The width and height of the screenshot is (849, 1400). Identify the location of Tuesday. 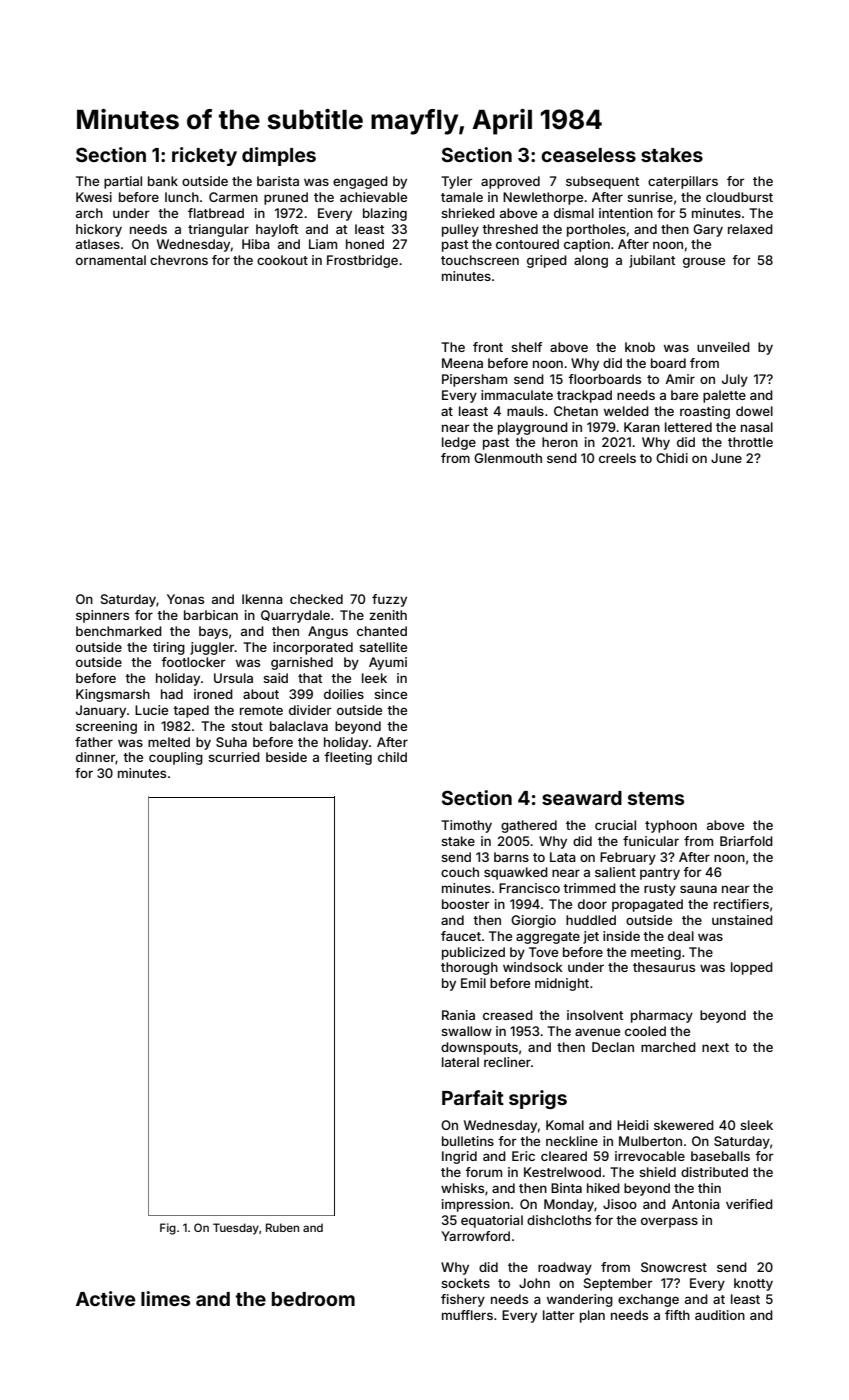
(236, 1229).
